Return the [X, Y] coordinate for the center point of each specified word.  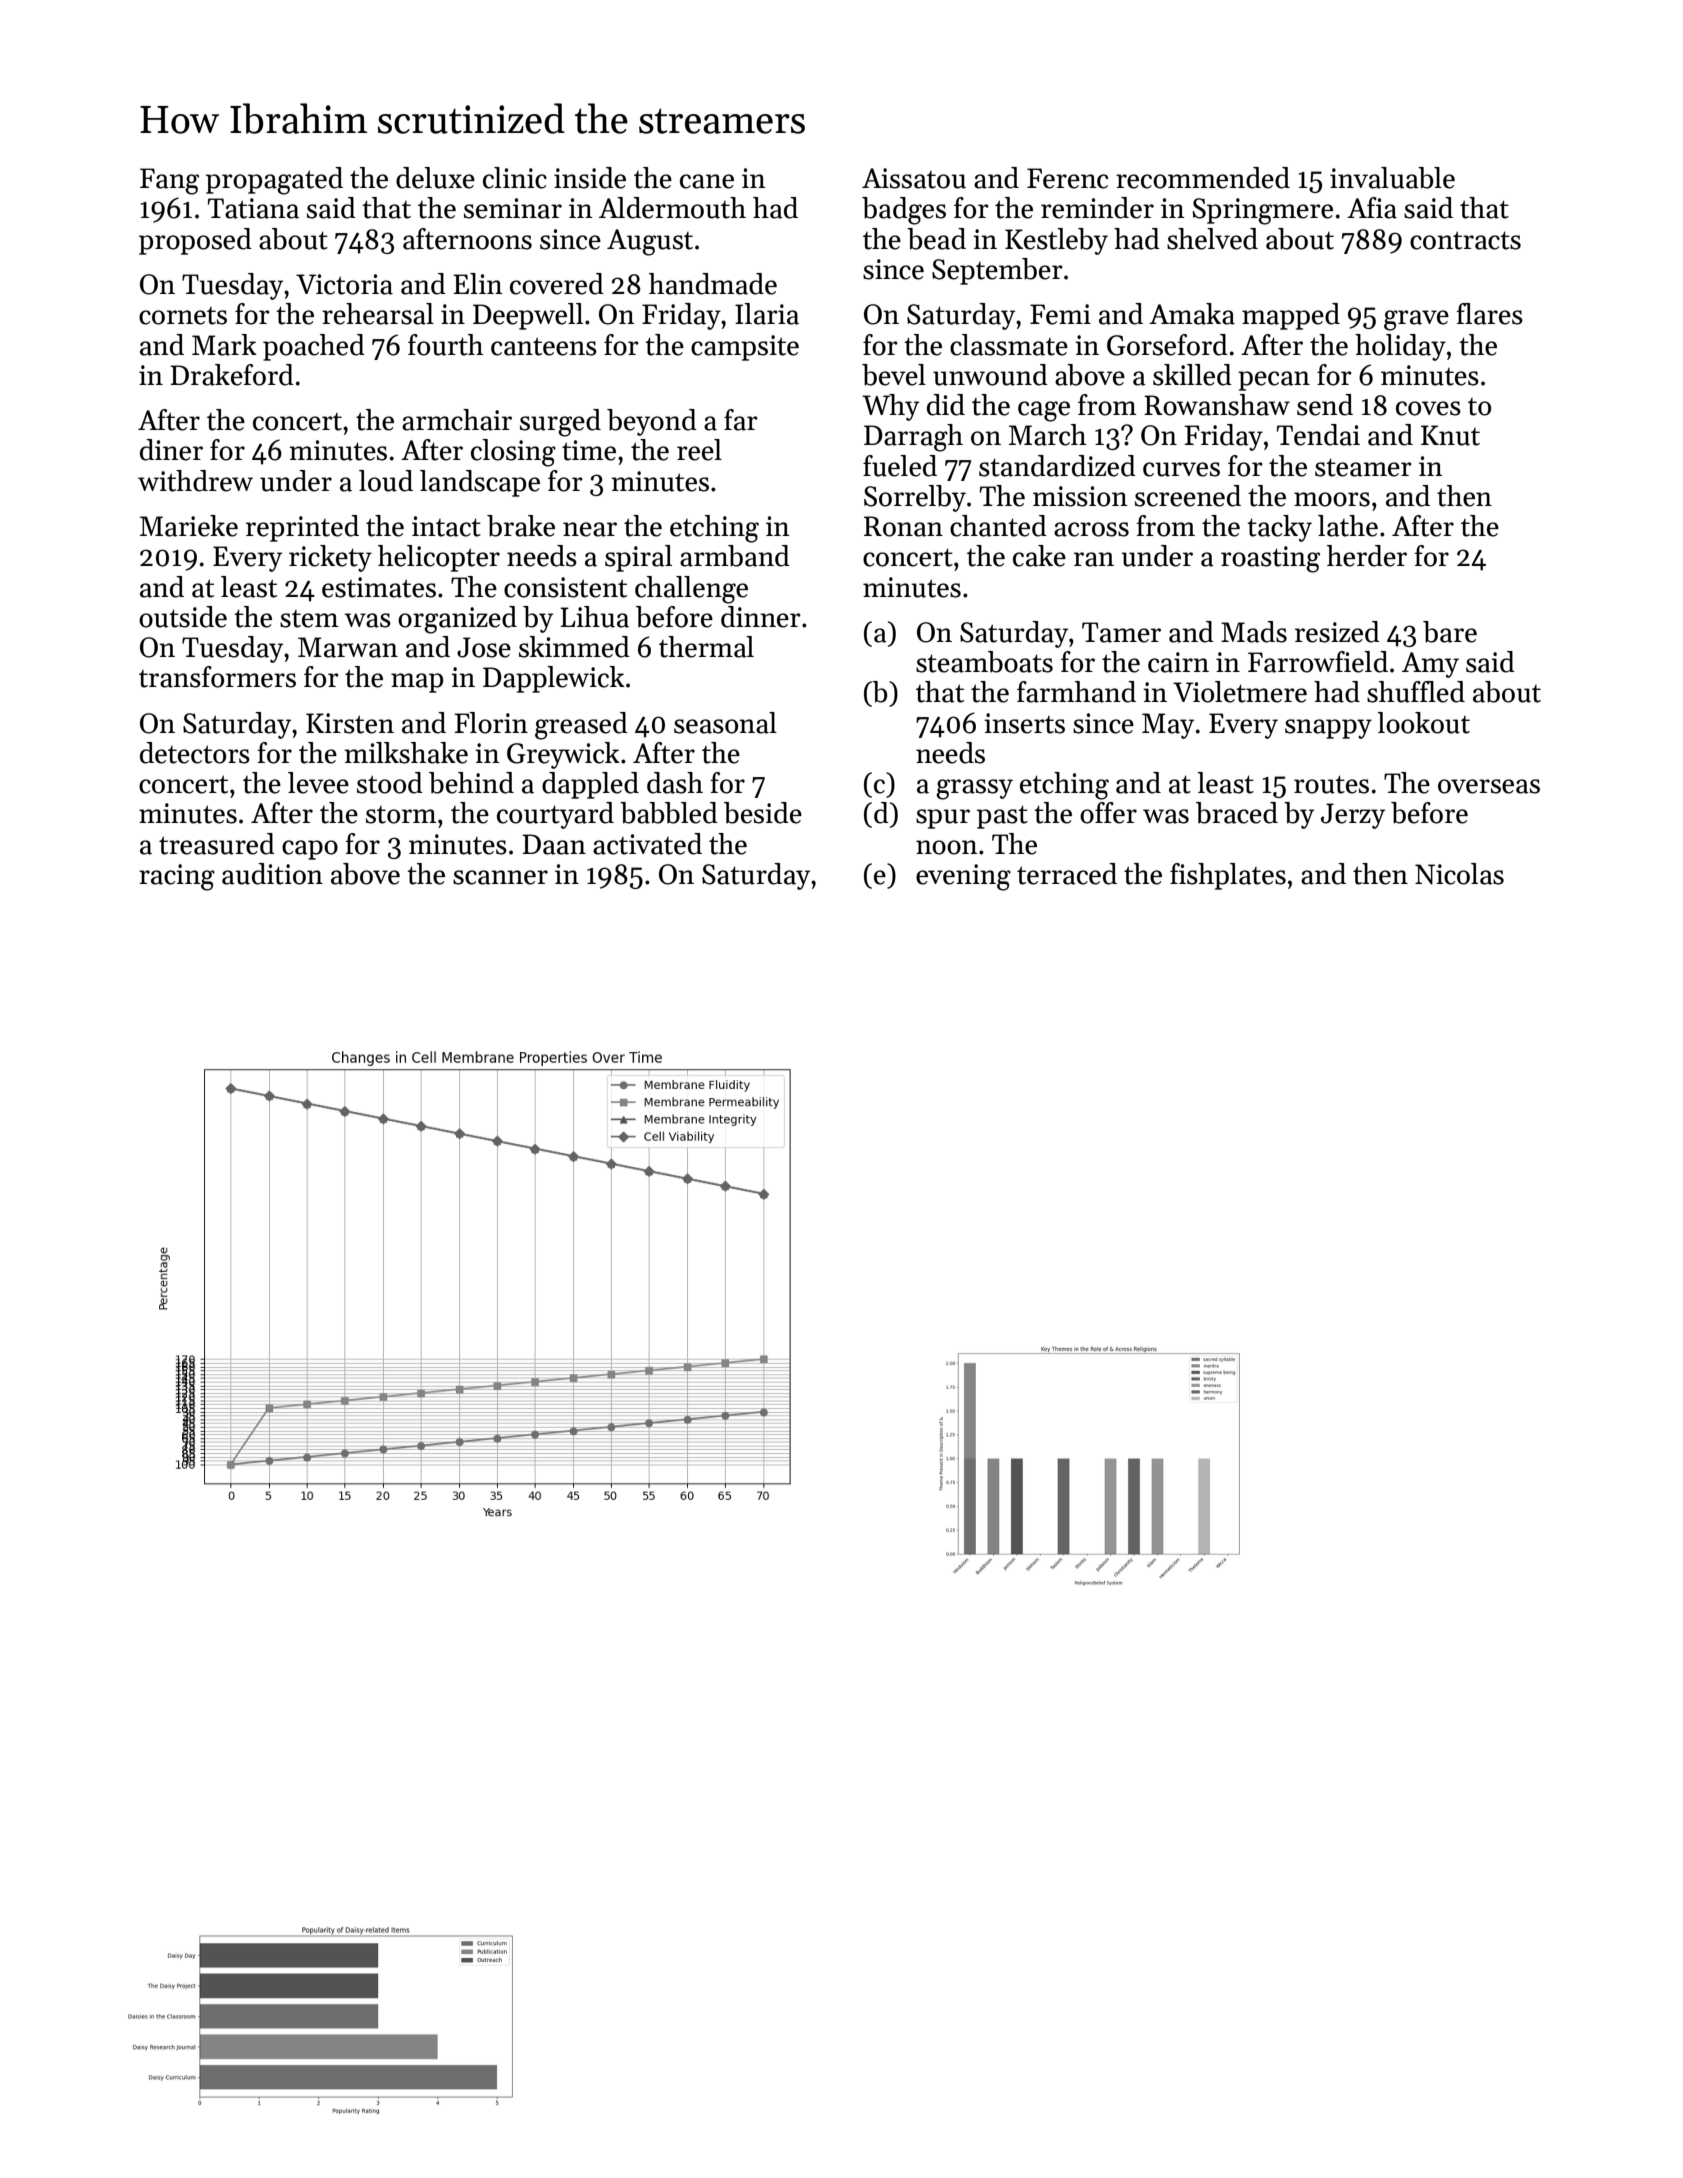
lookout [1423, 723]
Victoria [344, 284]
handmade [713, 284]
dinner [761, 617]
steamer [1363, 467]
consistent [565, 587]
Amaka [1192, 314]
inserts [1024, 723]
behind [471, 783]
